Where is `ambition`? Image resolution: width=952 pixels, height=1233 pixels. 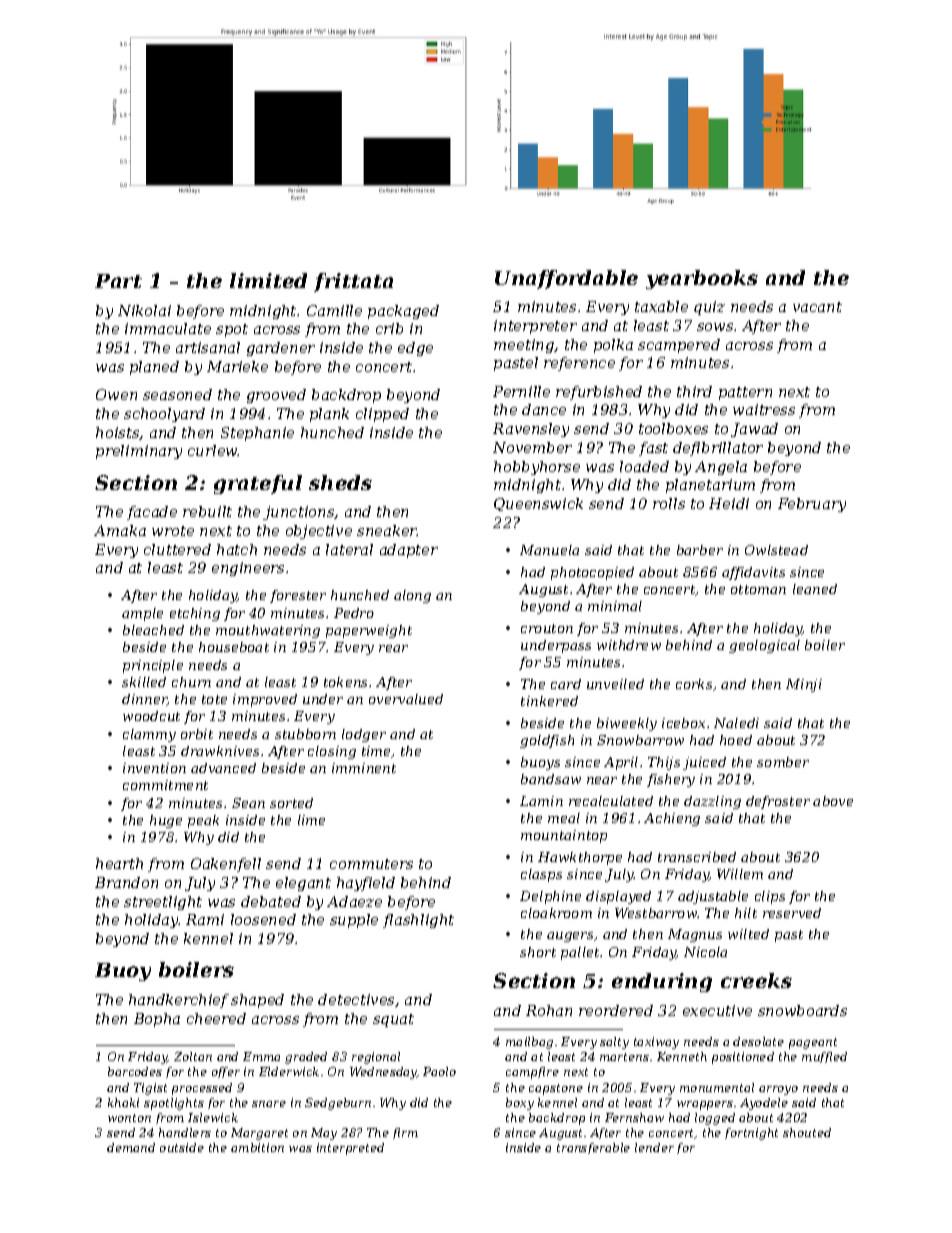 ambition is located at coordinates (257, 1147).
